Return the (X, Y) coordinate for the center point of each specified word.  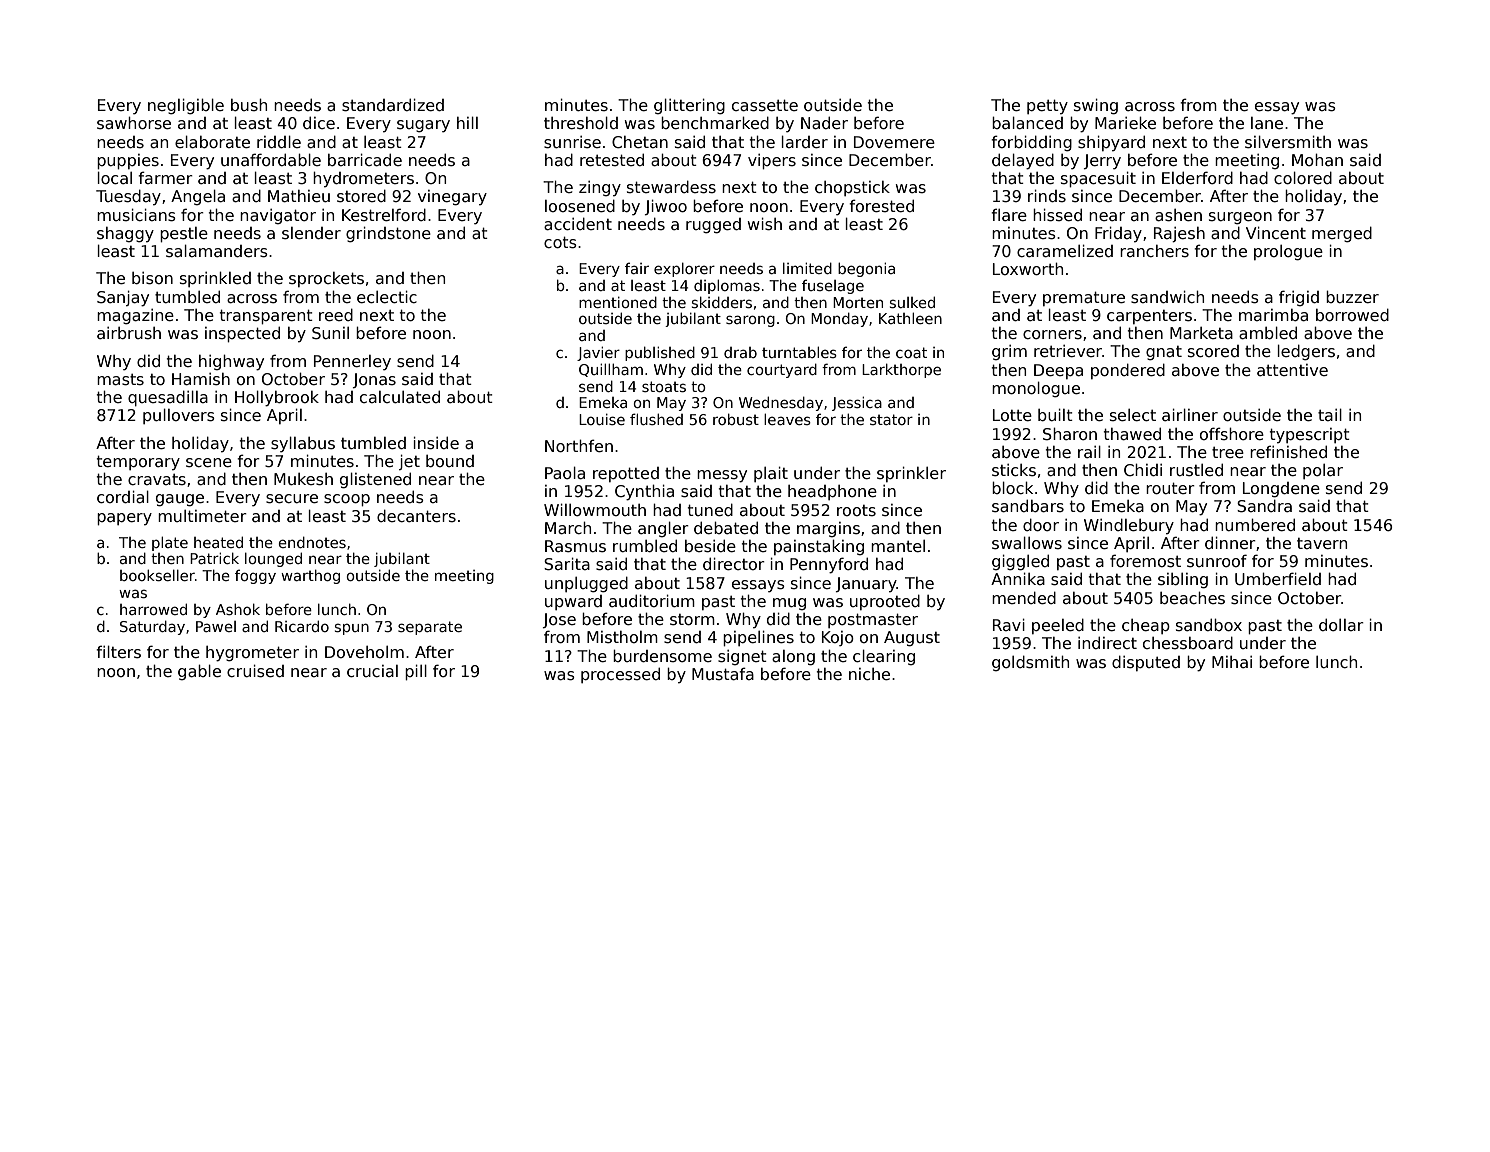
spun (352, 629)
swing (1096, 106)
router (1170, 488)
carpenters (1149, 317)
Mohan (1317, 159)
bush (249, 104)
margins (828, 530)
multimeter (202, 516)
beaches (1192, 598)
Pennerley (352, 363)
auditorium (652, 600)
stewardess (671, 187)
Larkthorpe (901, 370)
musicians (136, 215)
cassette (765, 105)
